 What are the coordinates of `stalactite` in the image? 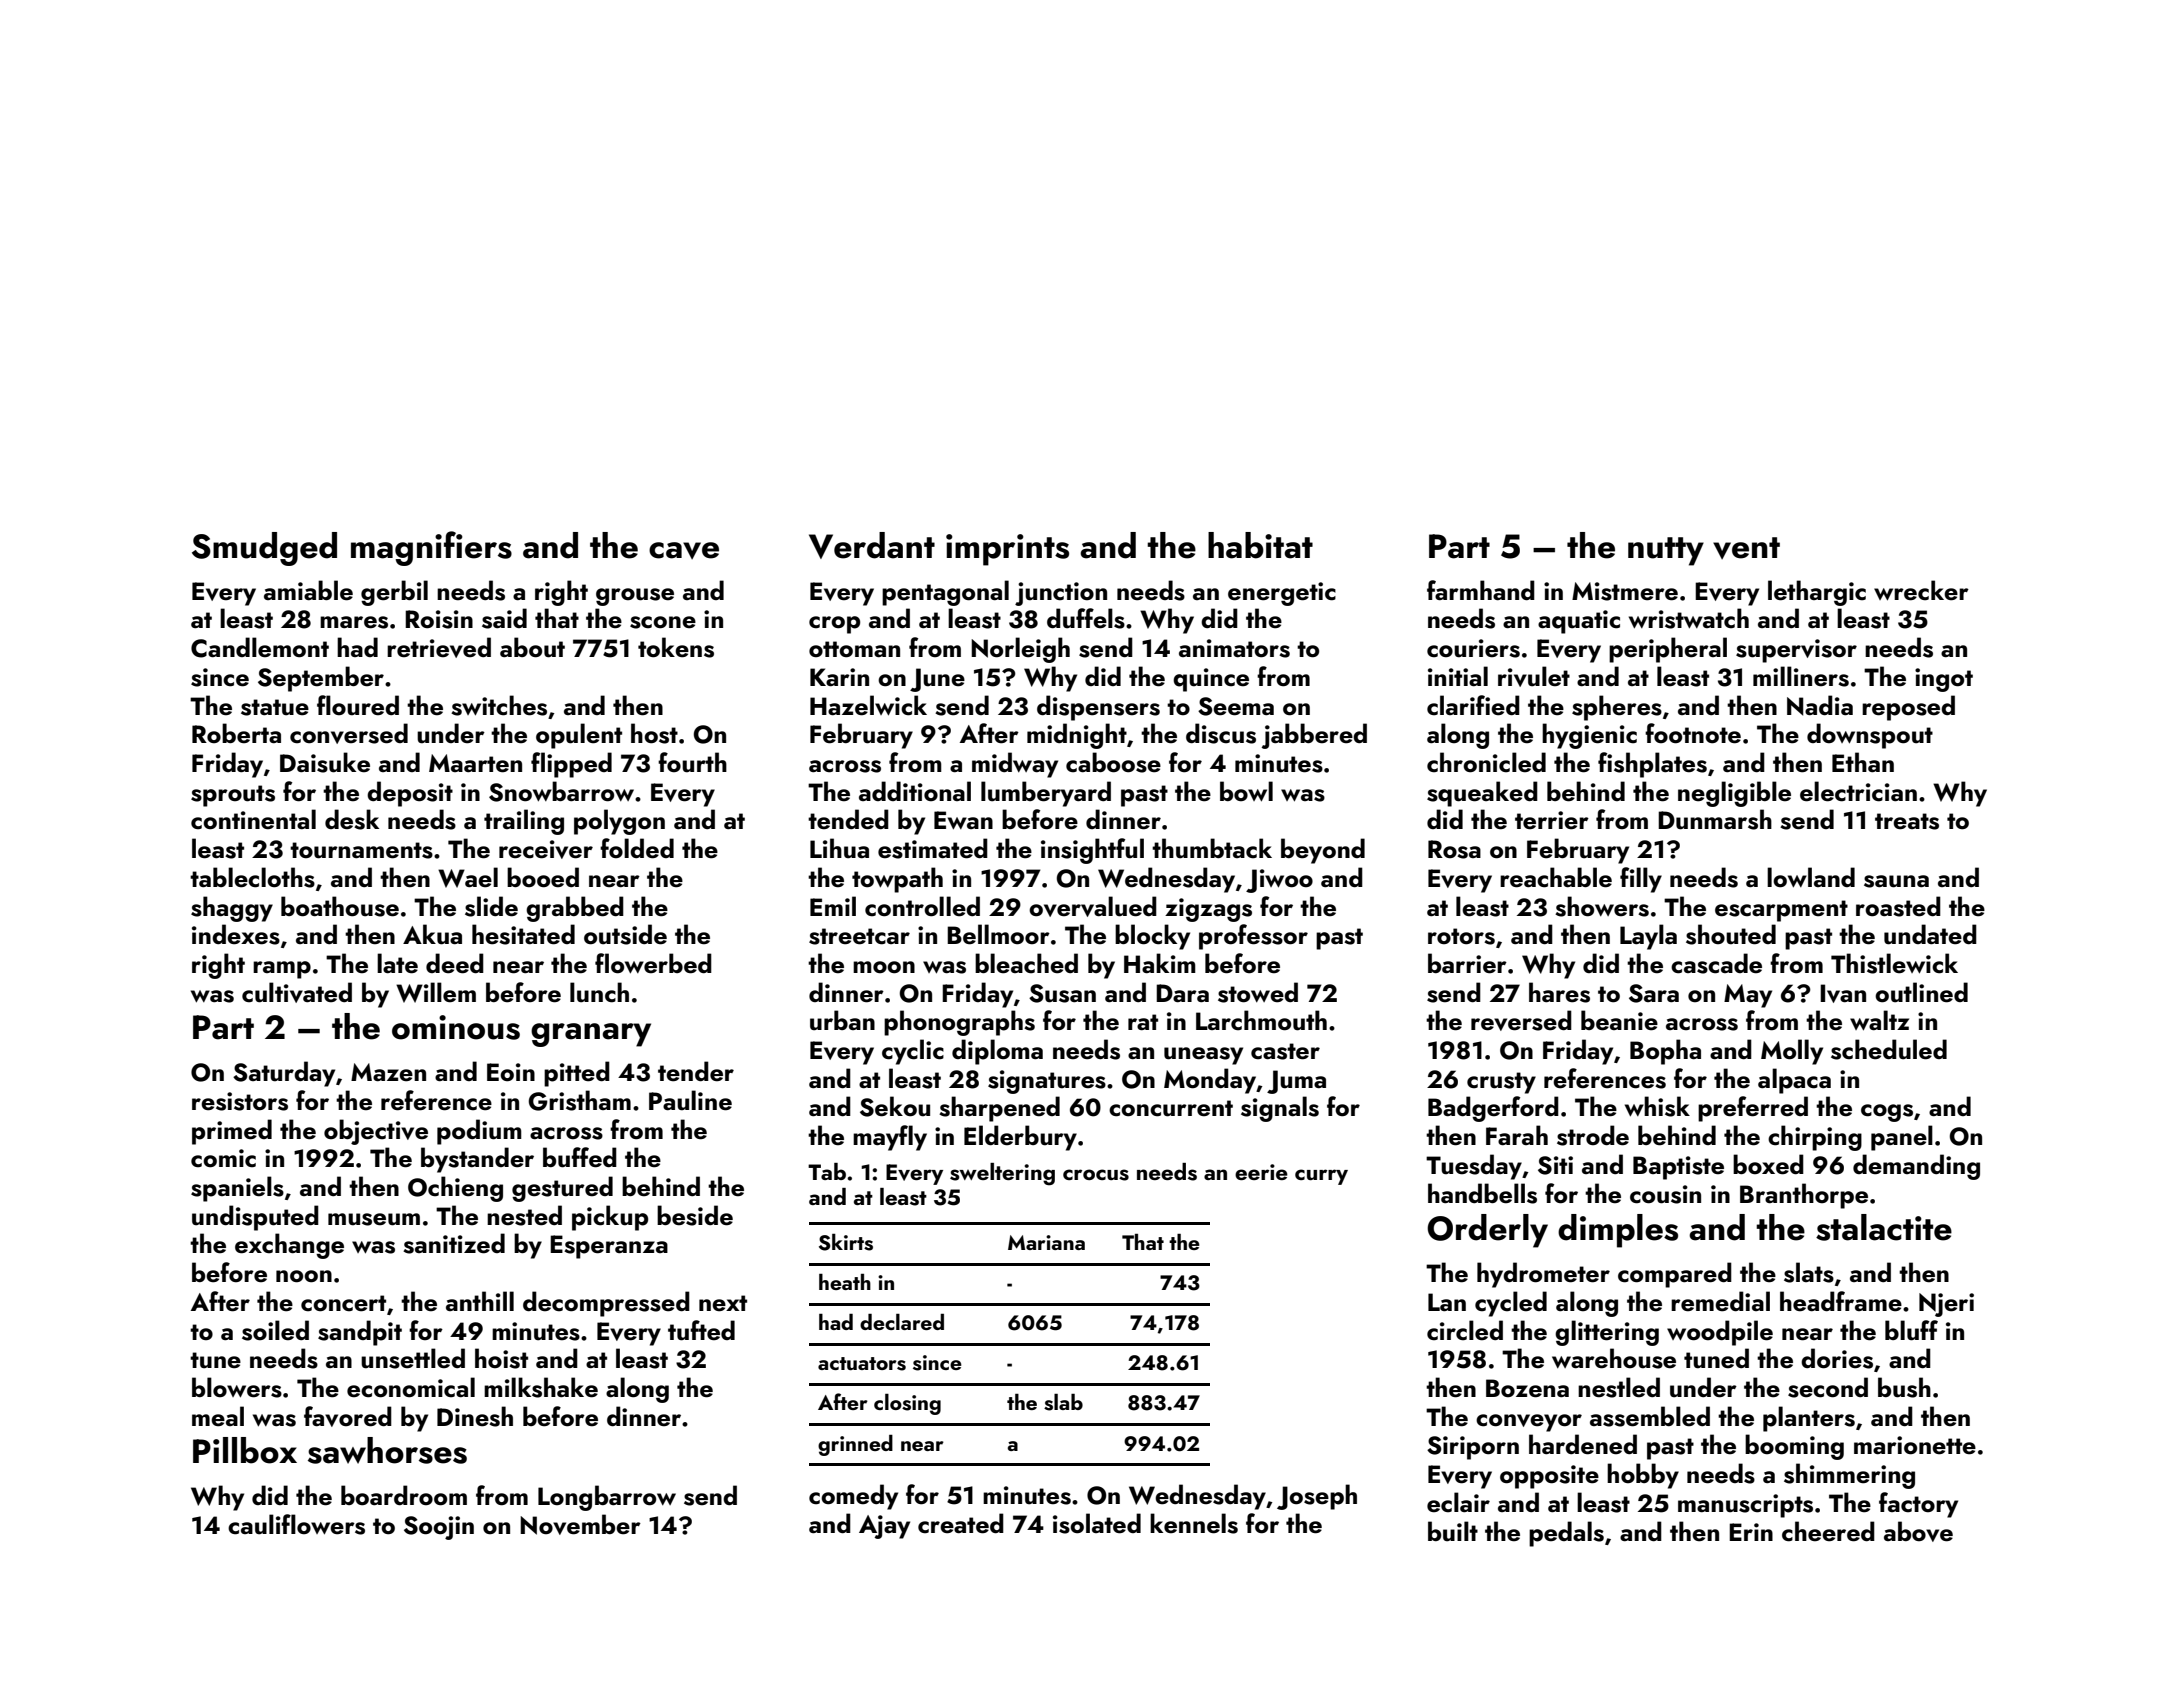 It's located at (1884, 1227).
